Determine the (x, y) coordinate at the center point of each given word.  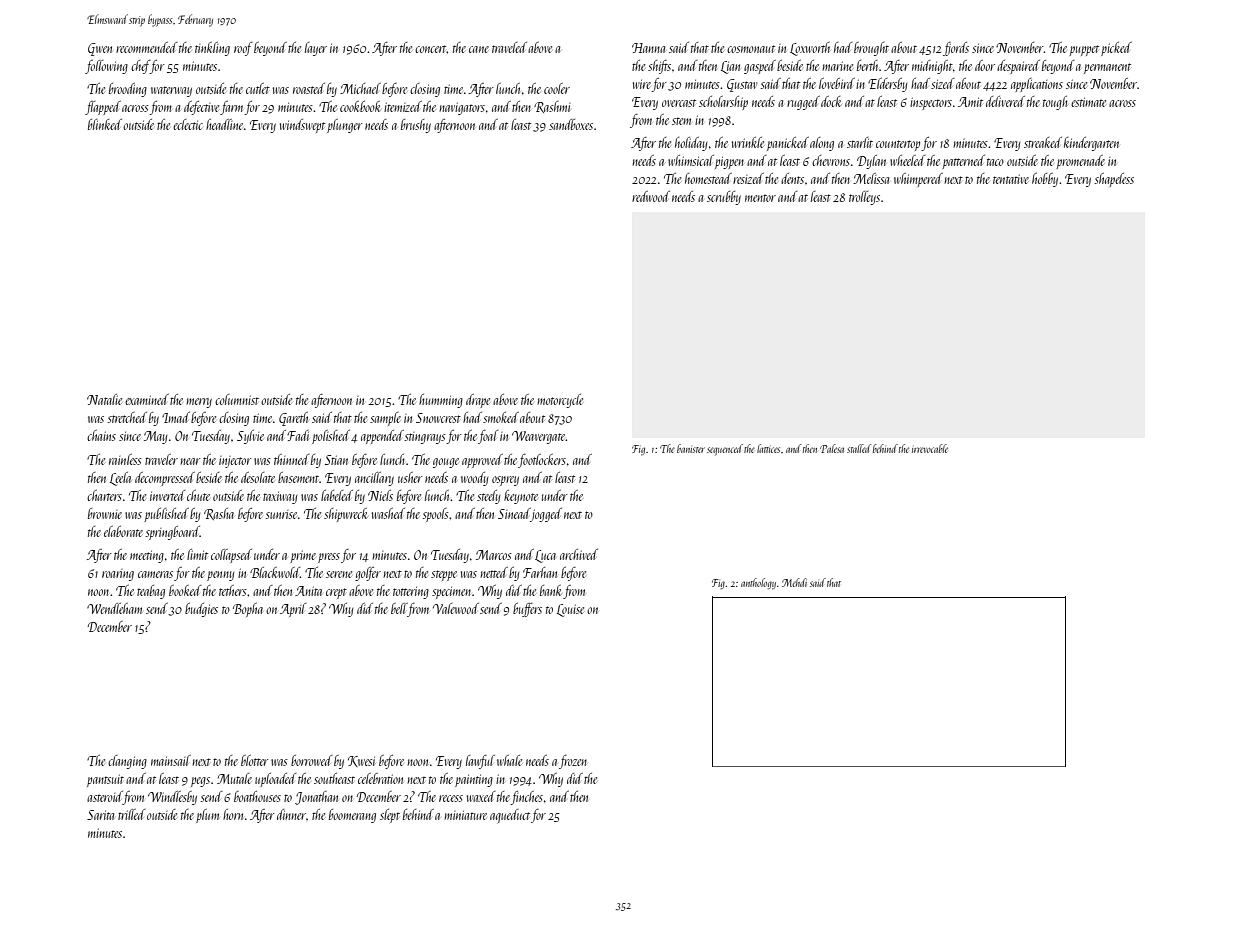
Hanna (648, 48)
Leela (120, 479)
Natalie (104, 399)
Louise (570, 610)
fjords (956, 49)
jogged (546, 515)
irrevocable (930, 448)
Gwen (100, 49)
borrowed (311, 760)
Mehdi (794, 582)
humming (441, 401)
